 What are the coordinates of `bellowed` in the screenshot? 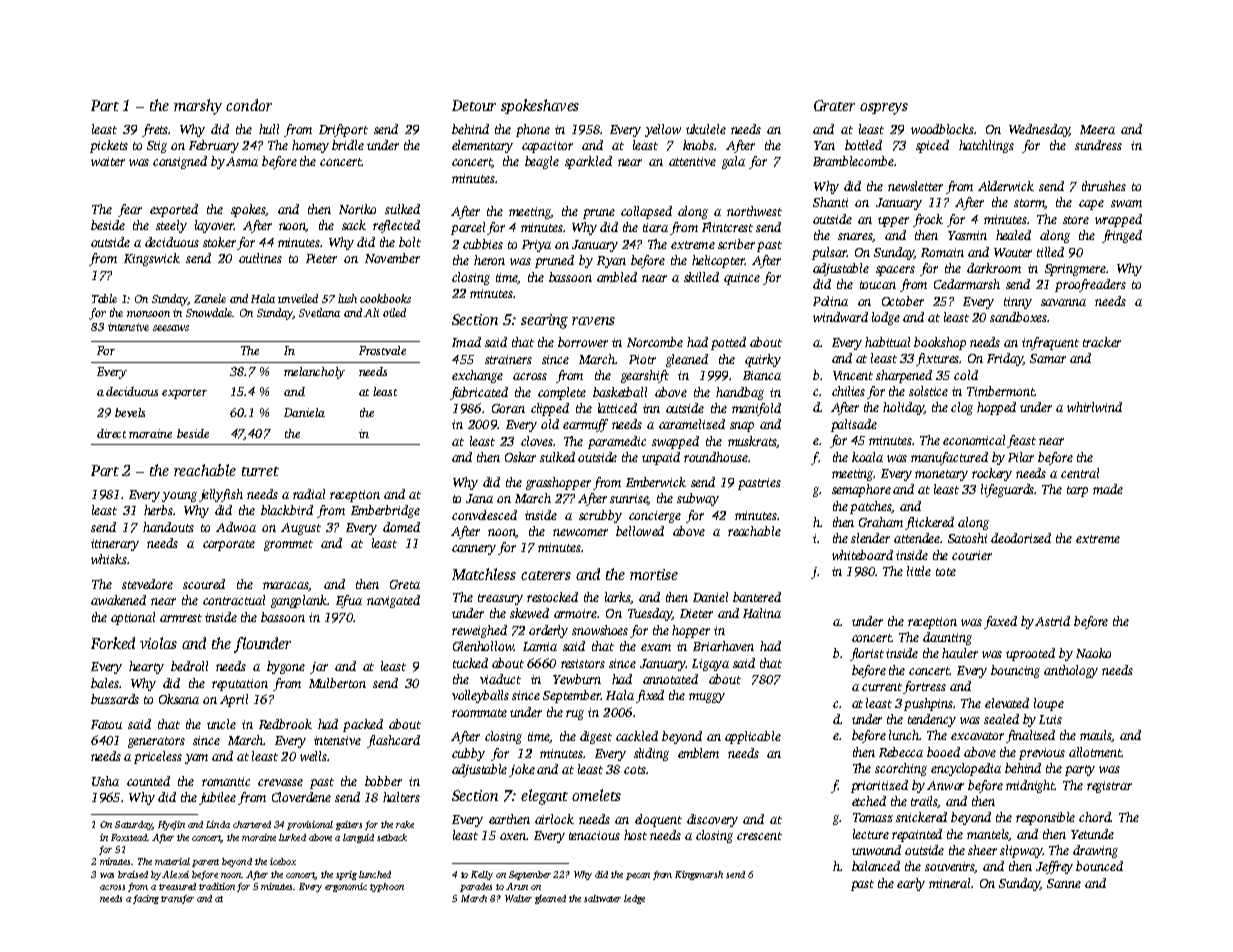 It's located at (640, 531).
